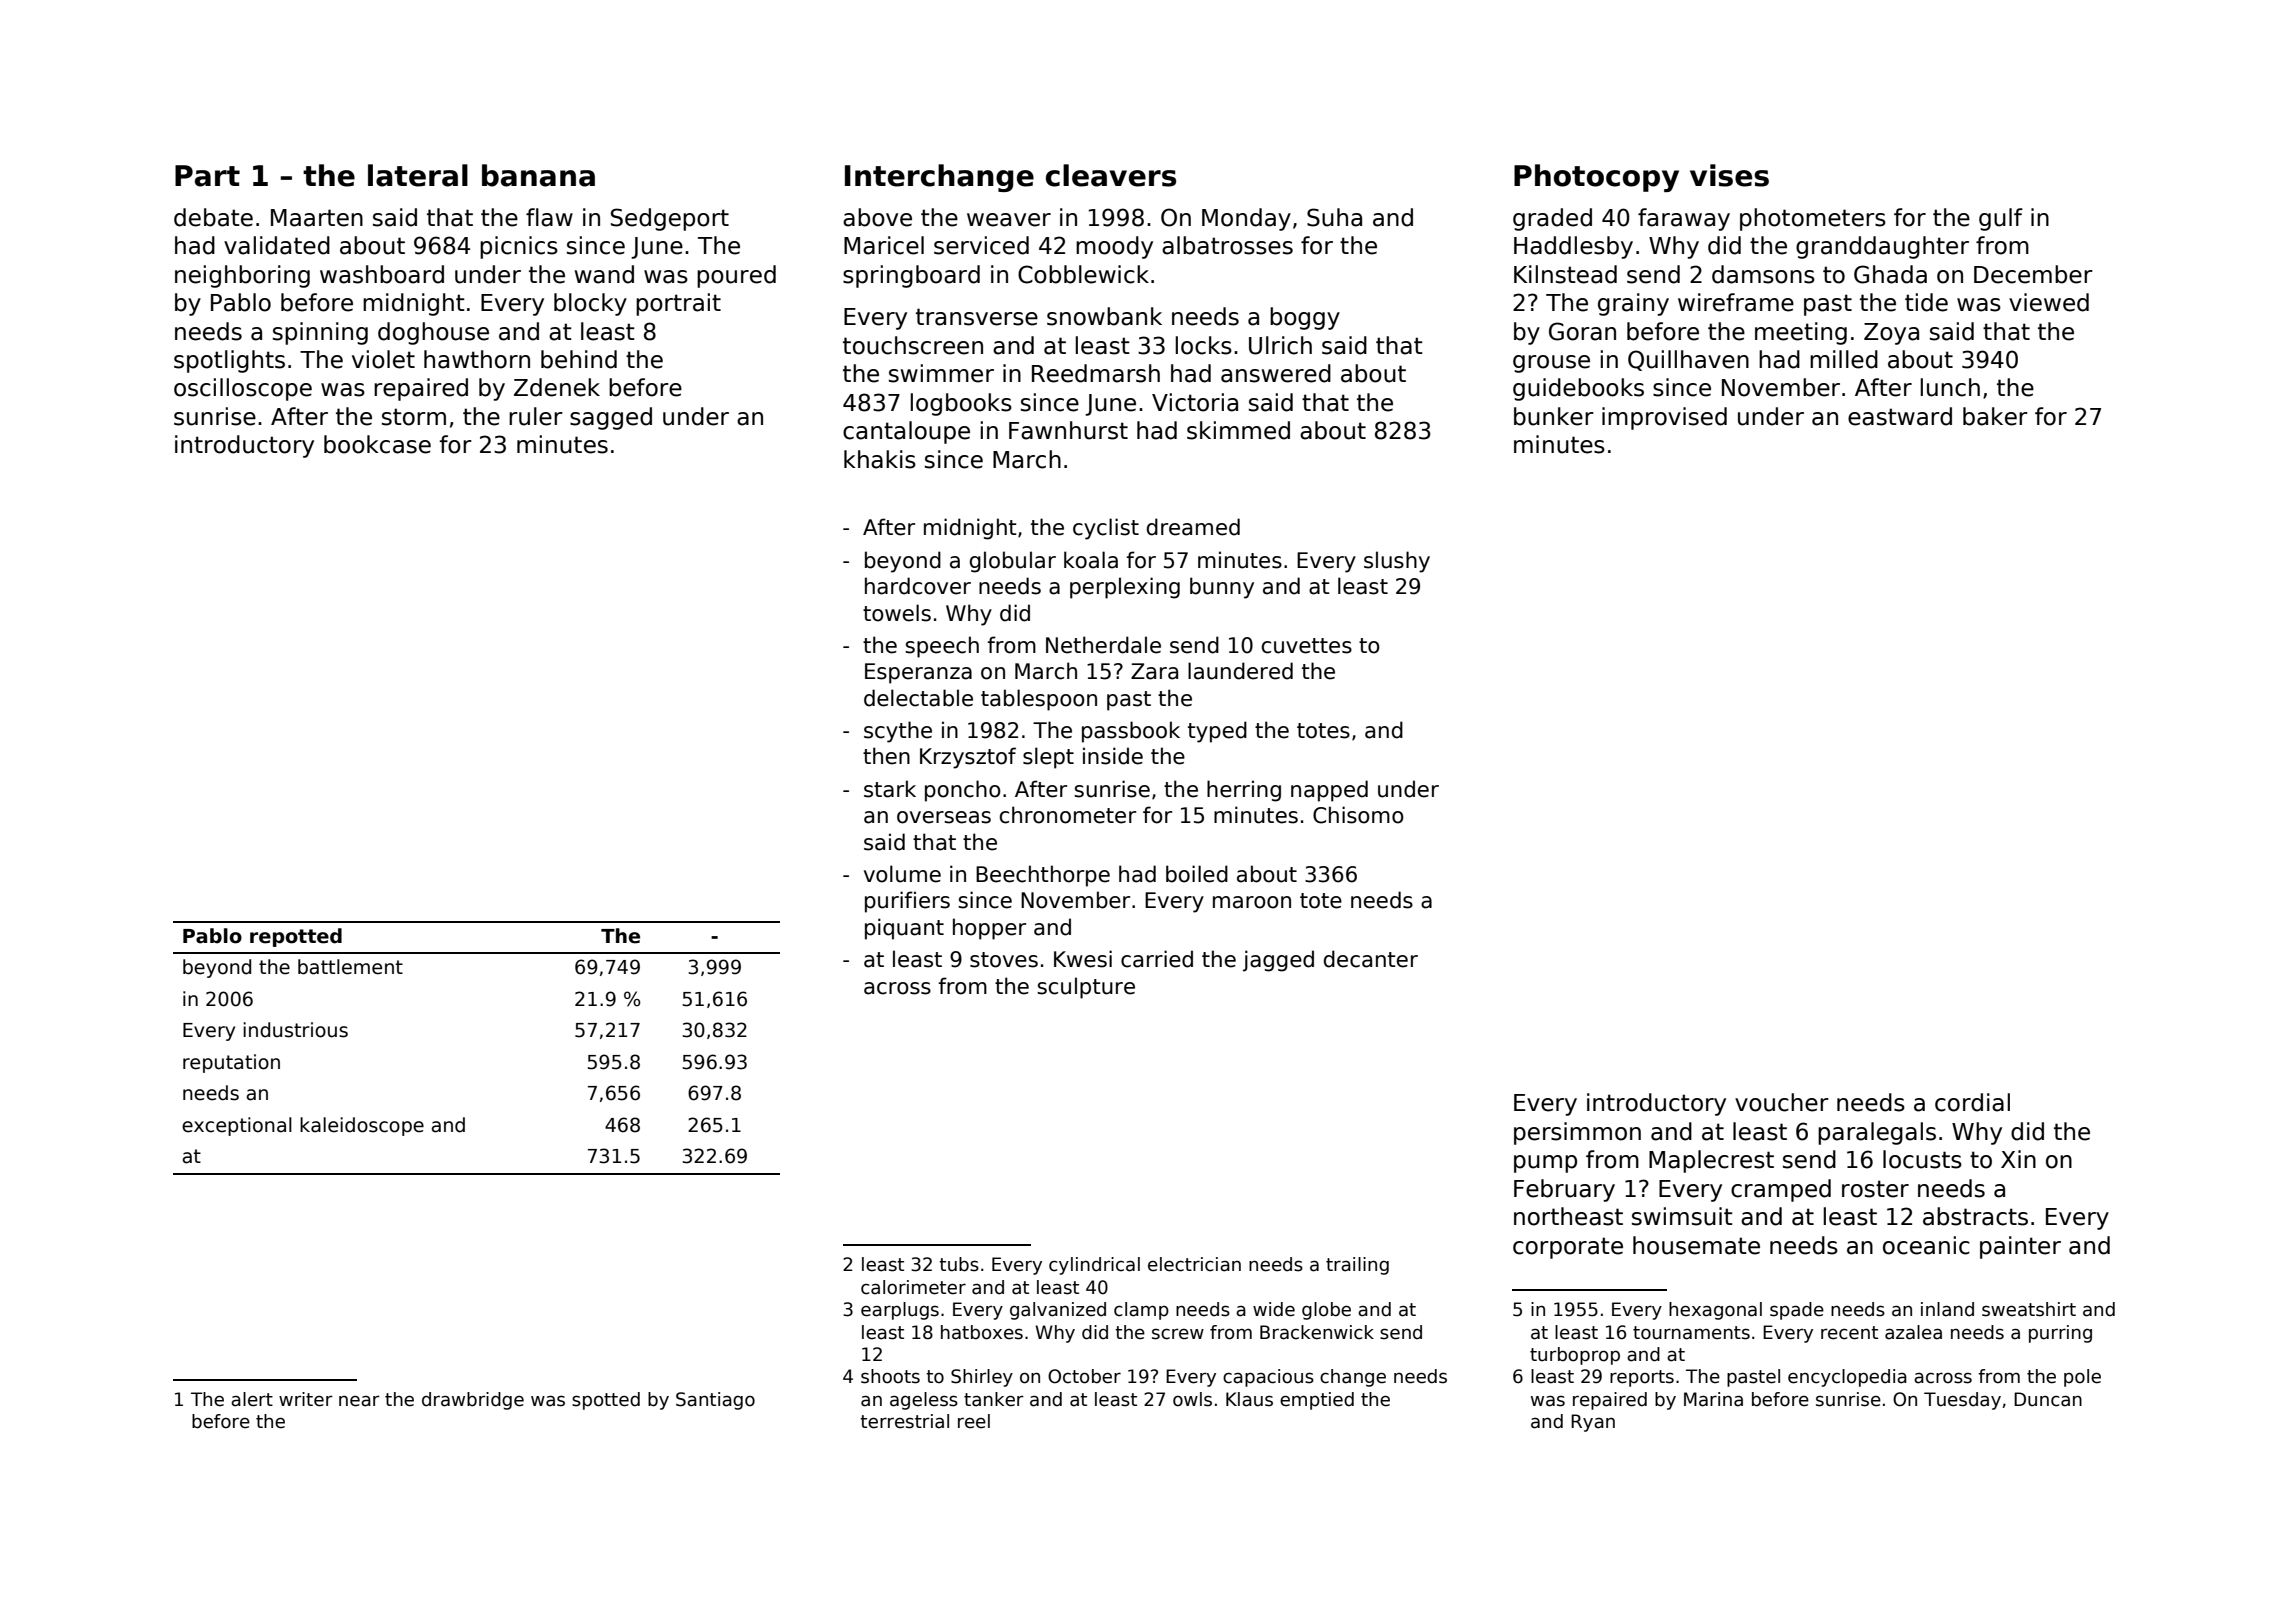 The image size is (2292, 1620). I want to click on alert, so click(252, 1399).
